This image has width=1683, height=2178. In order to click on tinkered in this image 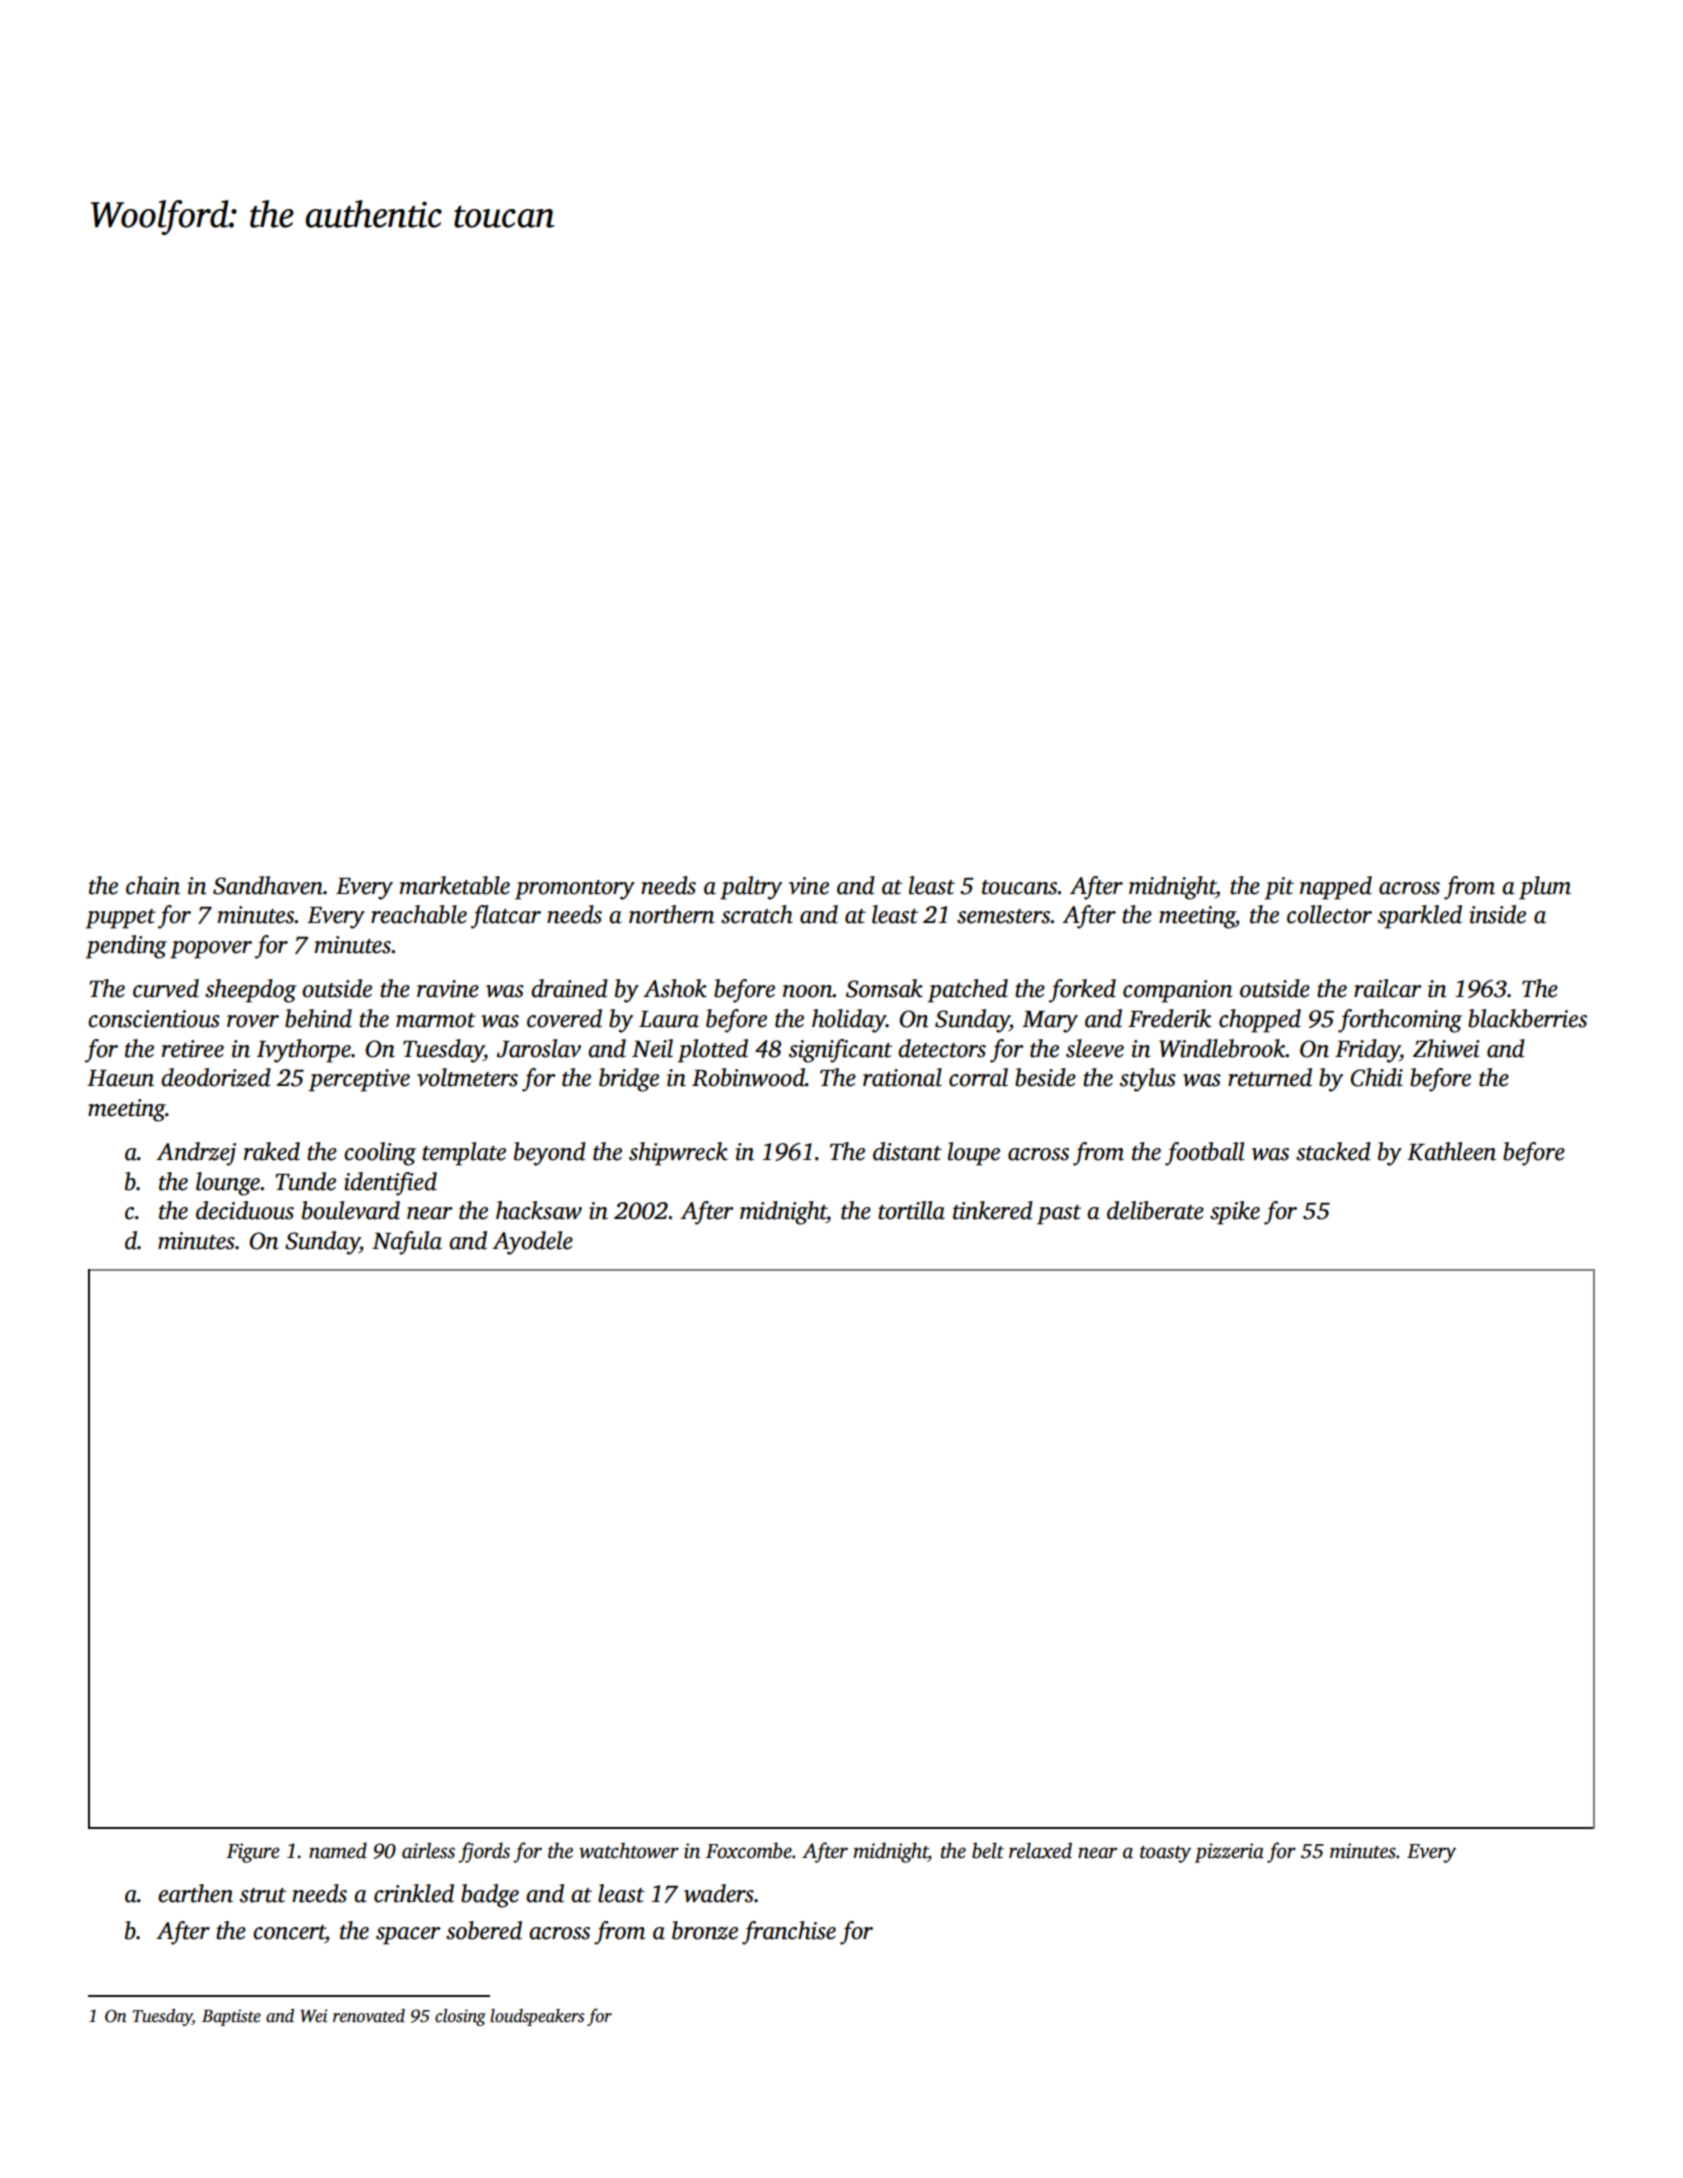, I will do `click(993, 1210)`.
